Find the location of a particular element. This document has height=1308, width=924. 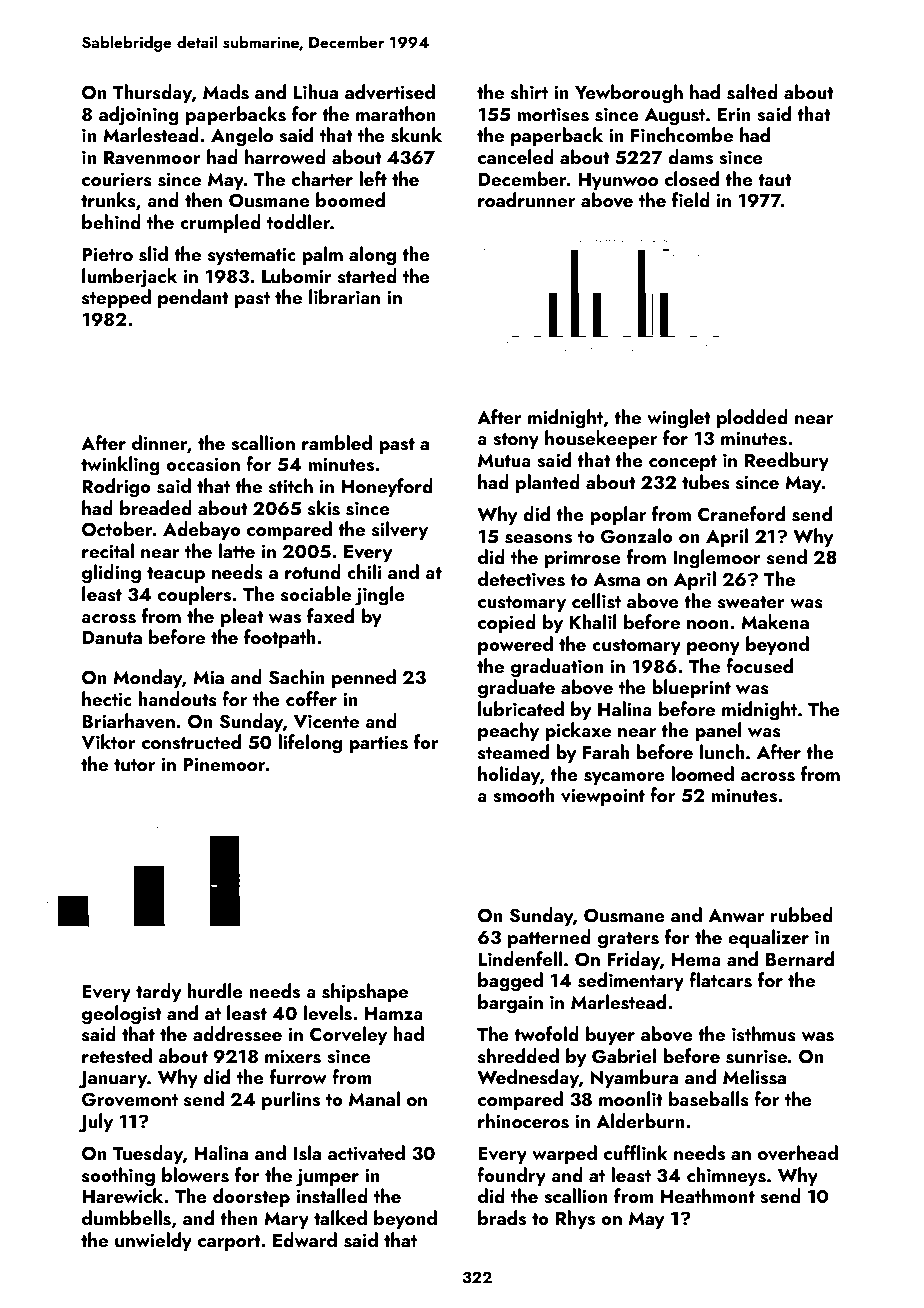

Pinemoor is located at coordinates (224, 764).
